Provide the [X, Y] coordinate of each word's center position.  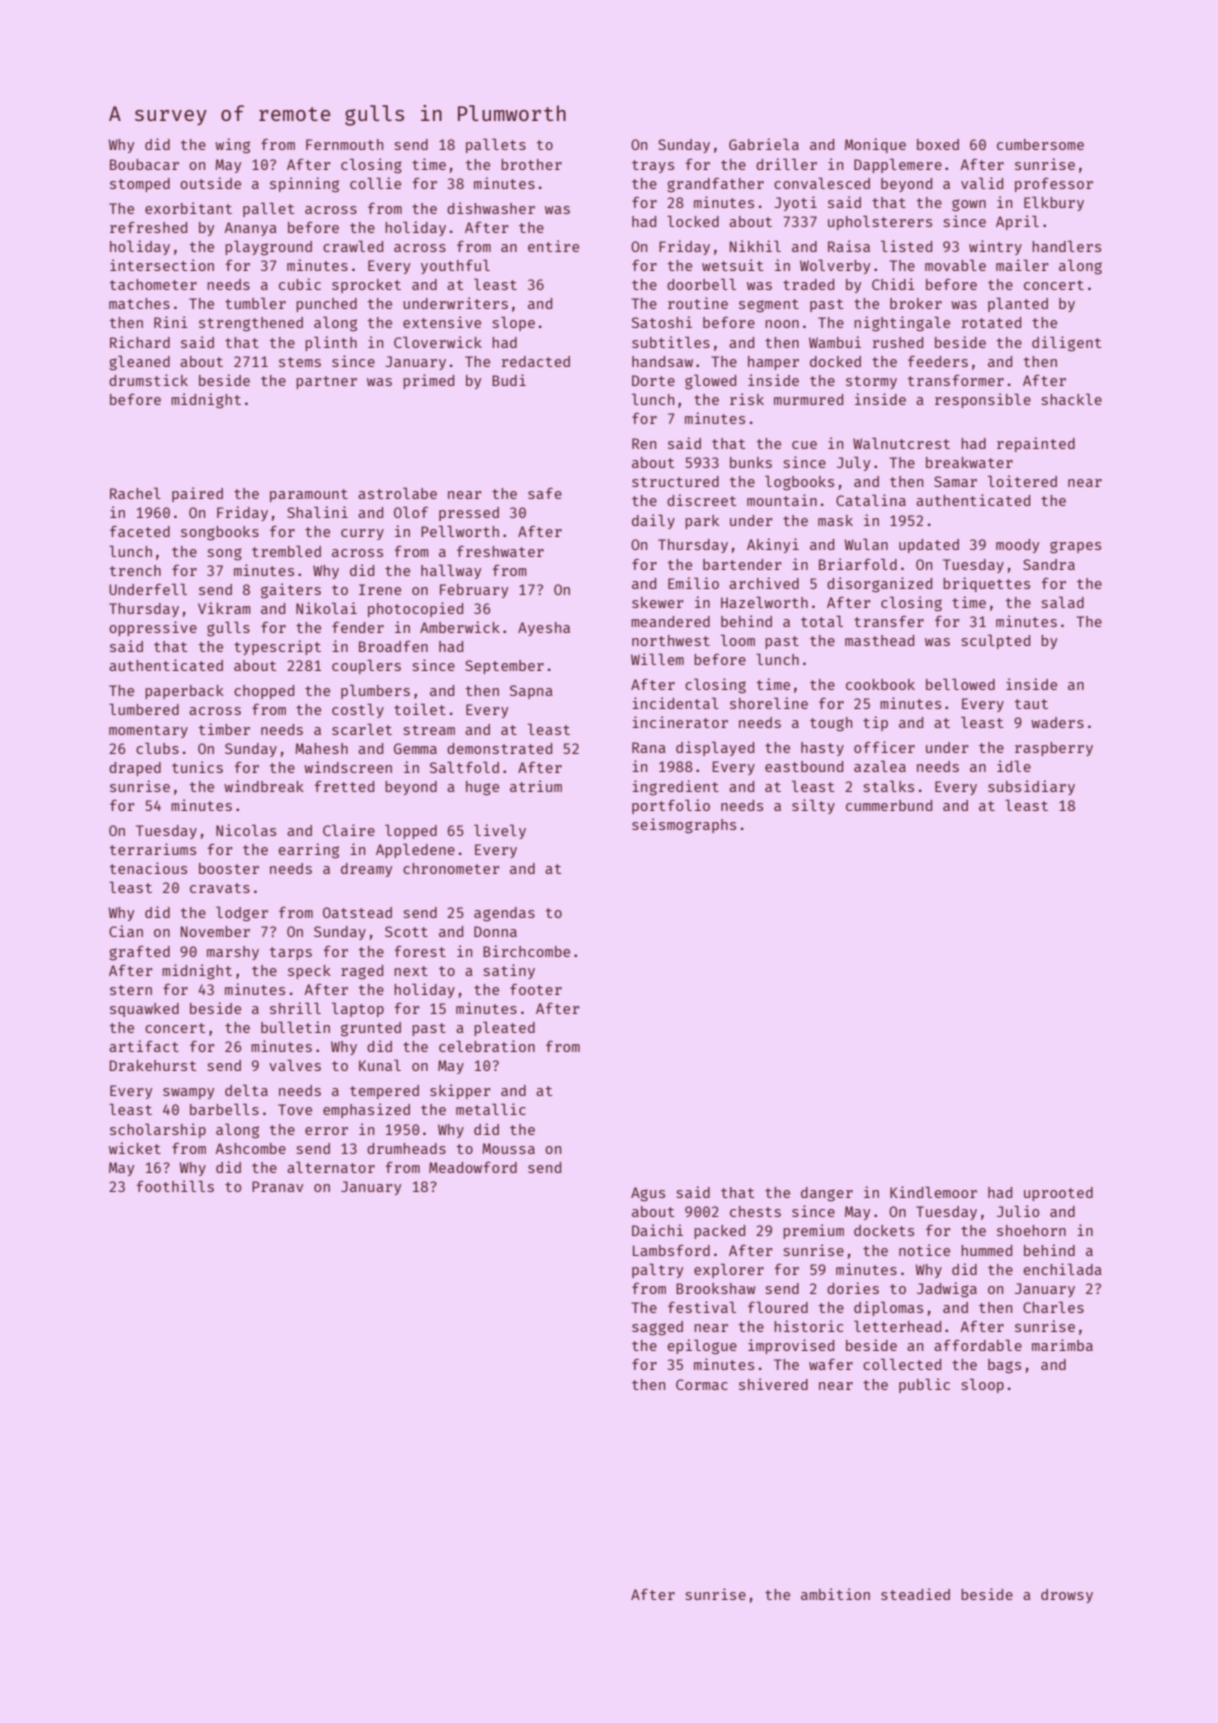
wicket [135, 1148]
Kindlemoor [933, 1192]
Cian [126, 931]
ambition [835, 1594]
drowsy [1067, 1596]
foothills [175, 1186]
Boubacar [144, 164]
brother [531, 164]
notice [924, 1250]
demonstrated [499, 748]
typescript [277, 647]
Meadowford [473, 1167]
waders [1057, 722]
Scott [406, 931]
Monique [875, 145]
